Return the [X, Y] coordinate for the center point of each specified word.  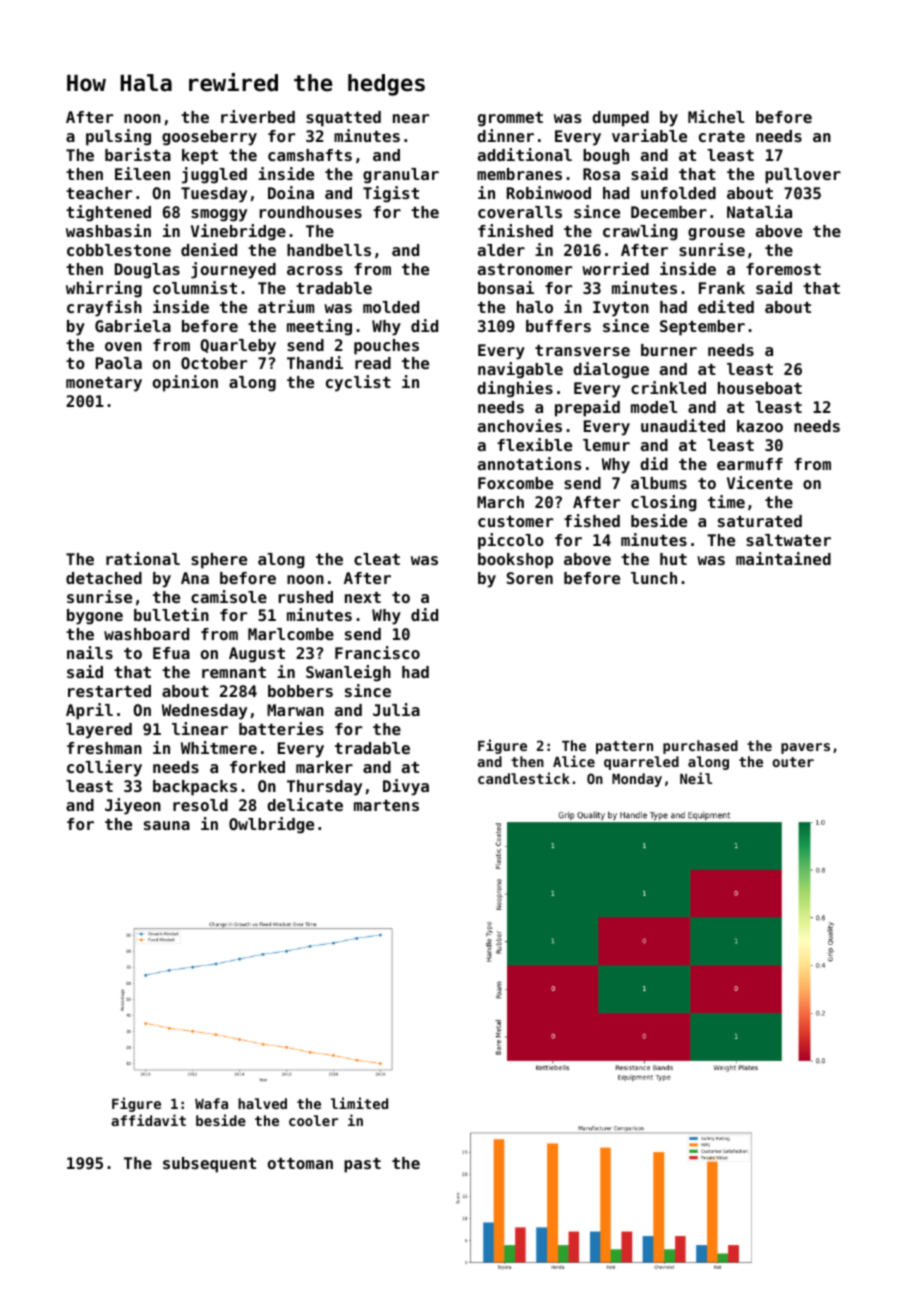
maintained [783, 558]
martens [386, 805]
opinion [185, 383]
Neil [696, 778]
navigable [520, 370]
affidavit [148, 1120]
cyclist [358, 383]
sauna [167, 825]
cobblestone [119, 250]
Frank [722, 288]
